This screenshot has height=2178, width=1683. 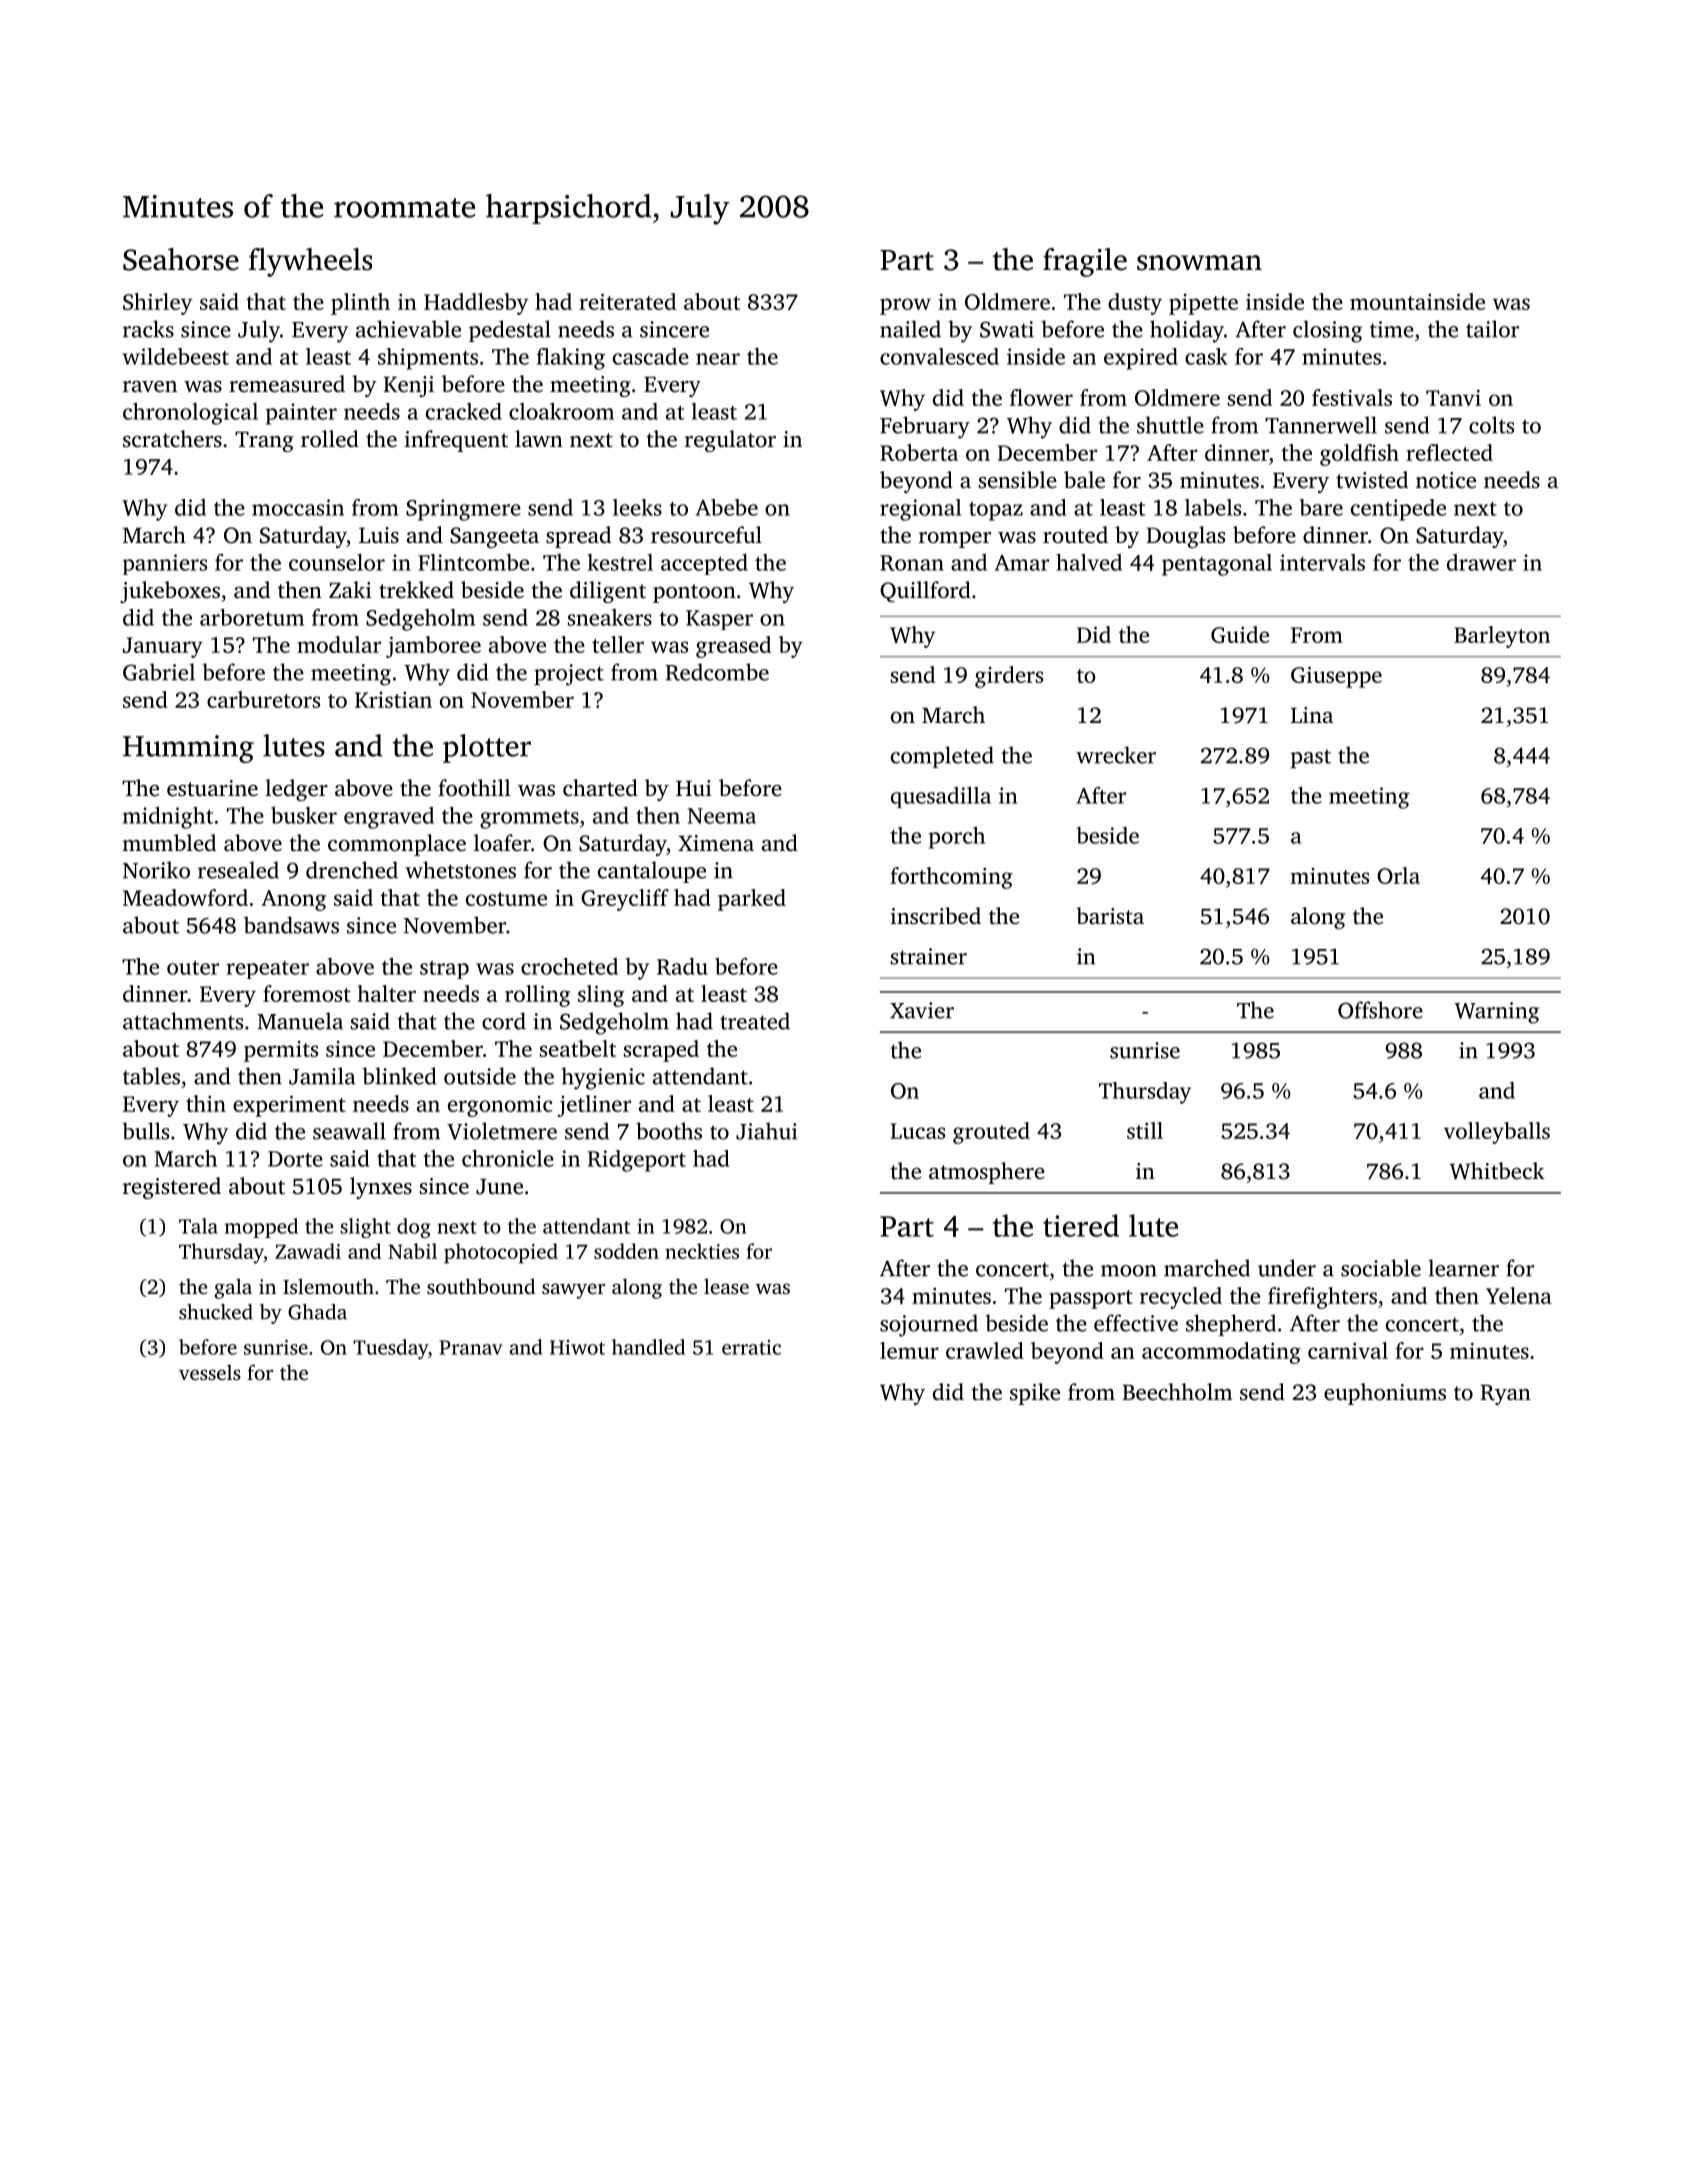 I want to click on vessels, so click(x=210, y=1372).
